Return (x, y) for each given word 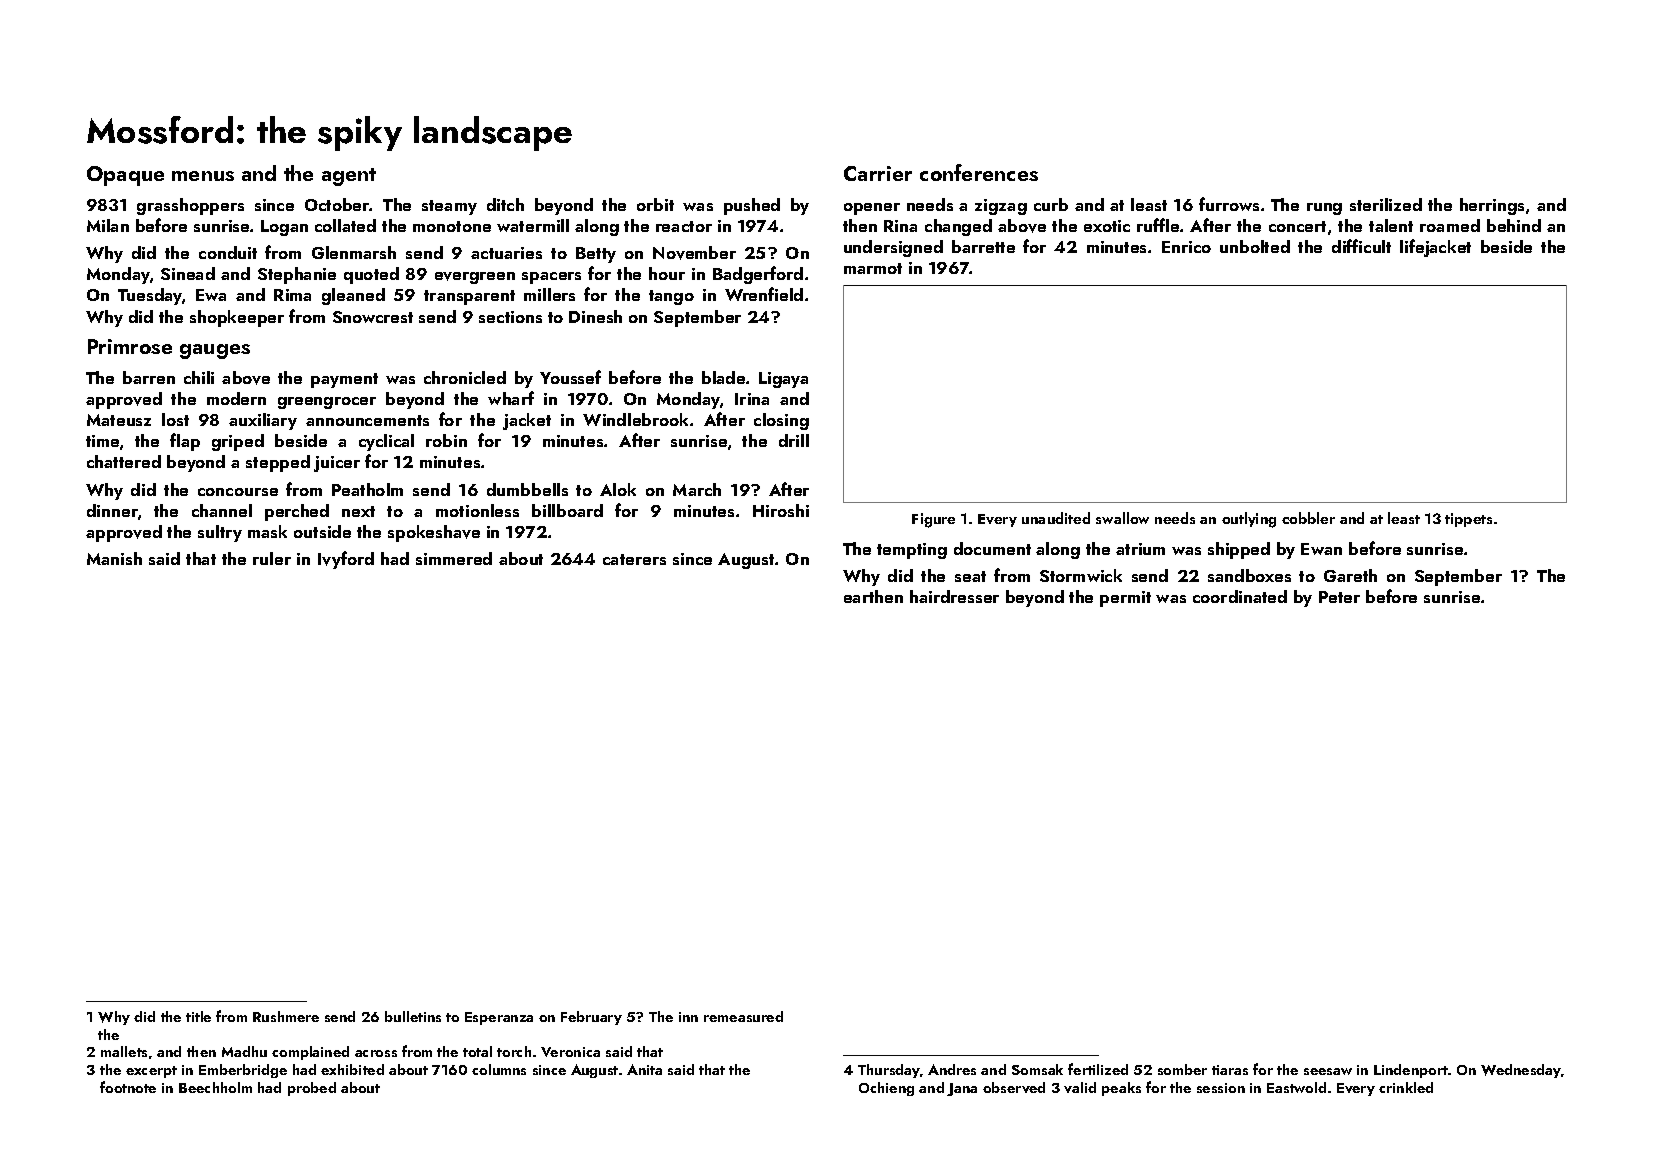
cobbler (1308, 518)
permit (1125, 599)
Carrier (878, 173)
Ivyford (346, 560)
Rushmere (286, 1016)
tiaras (1230, 1070)
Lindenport (1411, 1071)
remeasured (743, 1016)
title (198, 1016)
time (102, 441)
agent (349, 177)
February (591, 1018)
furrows (1229, 204)
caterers (634, 559)
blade (723, 377)
